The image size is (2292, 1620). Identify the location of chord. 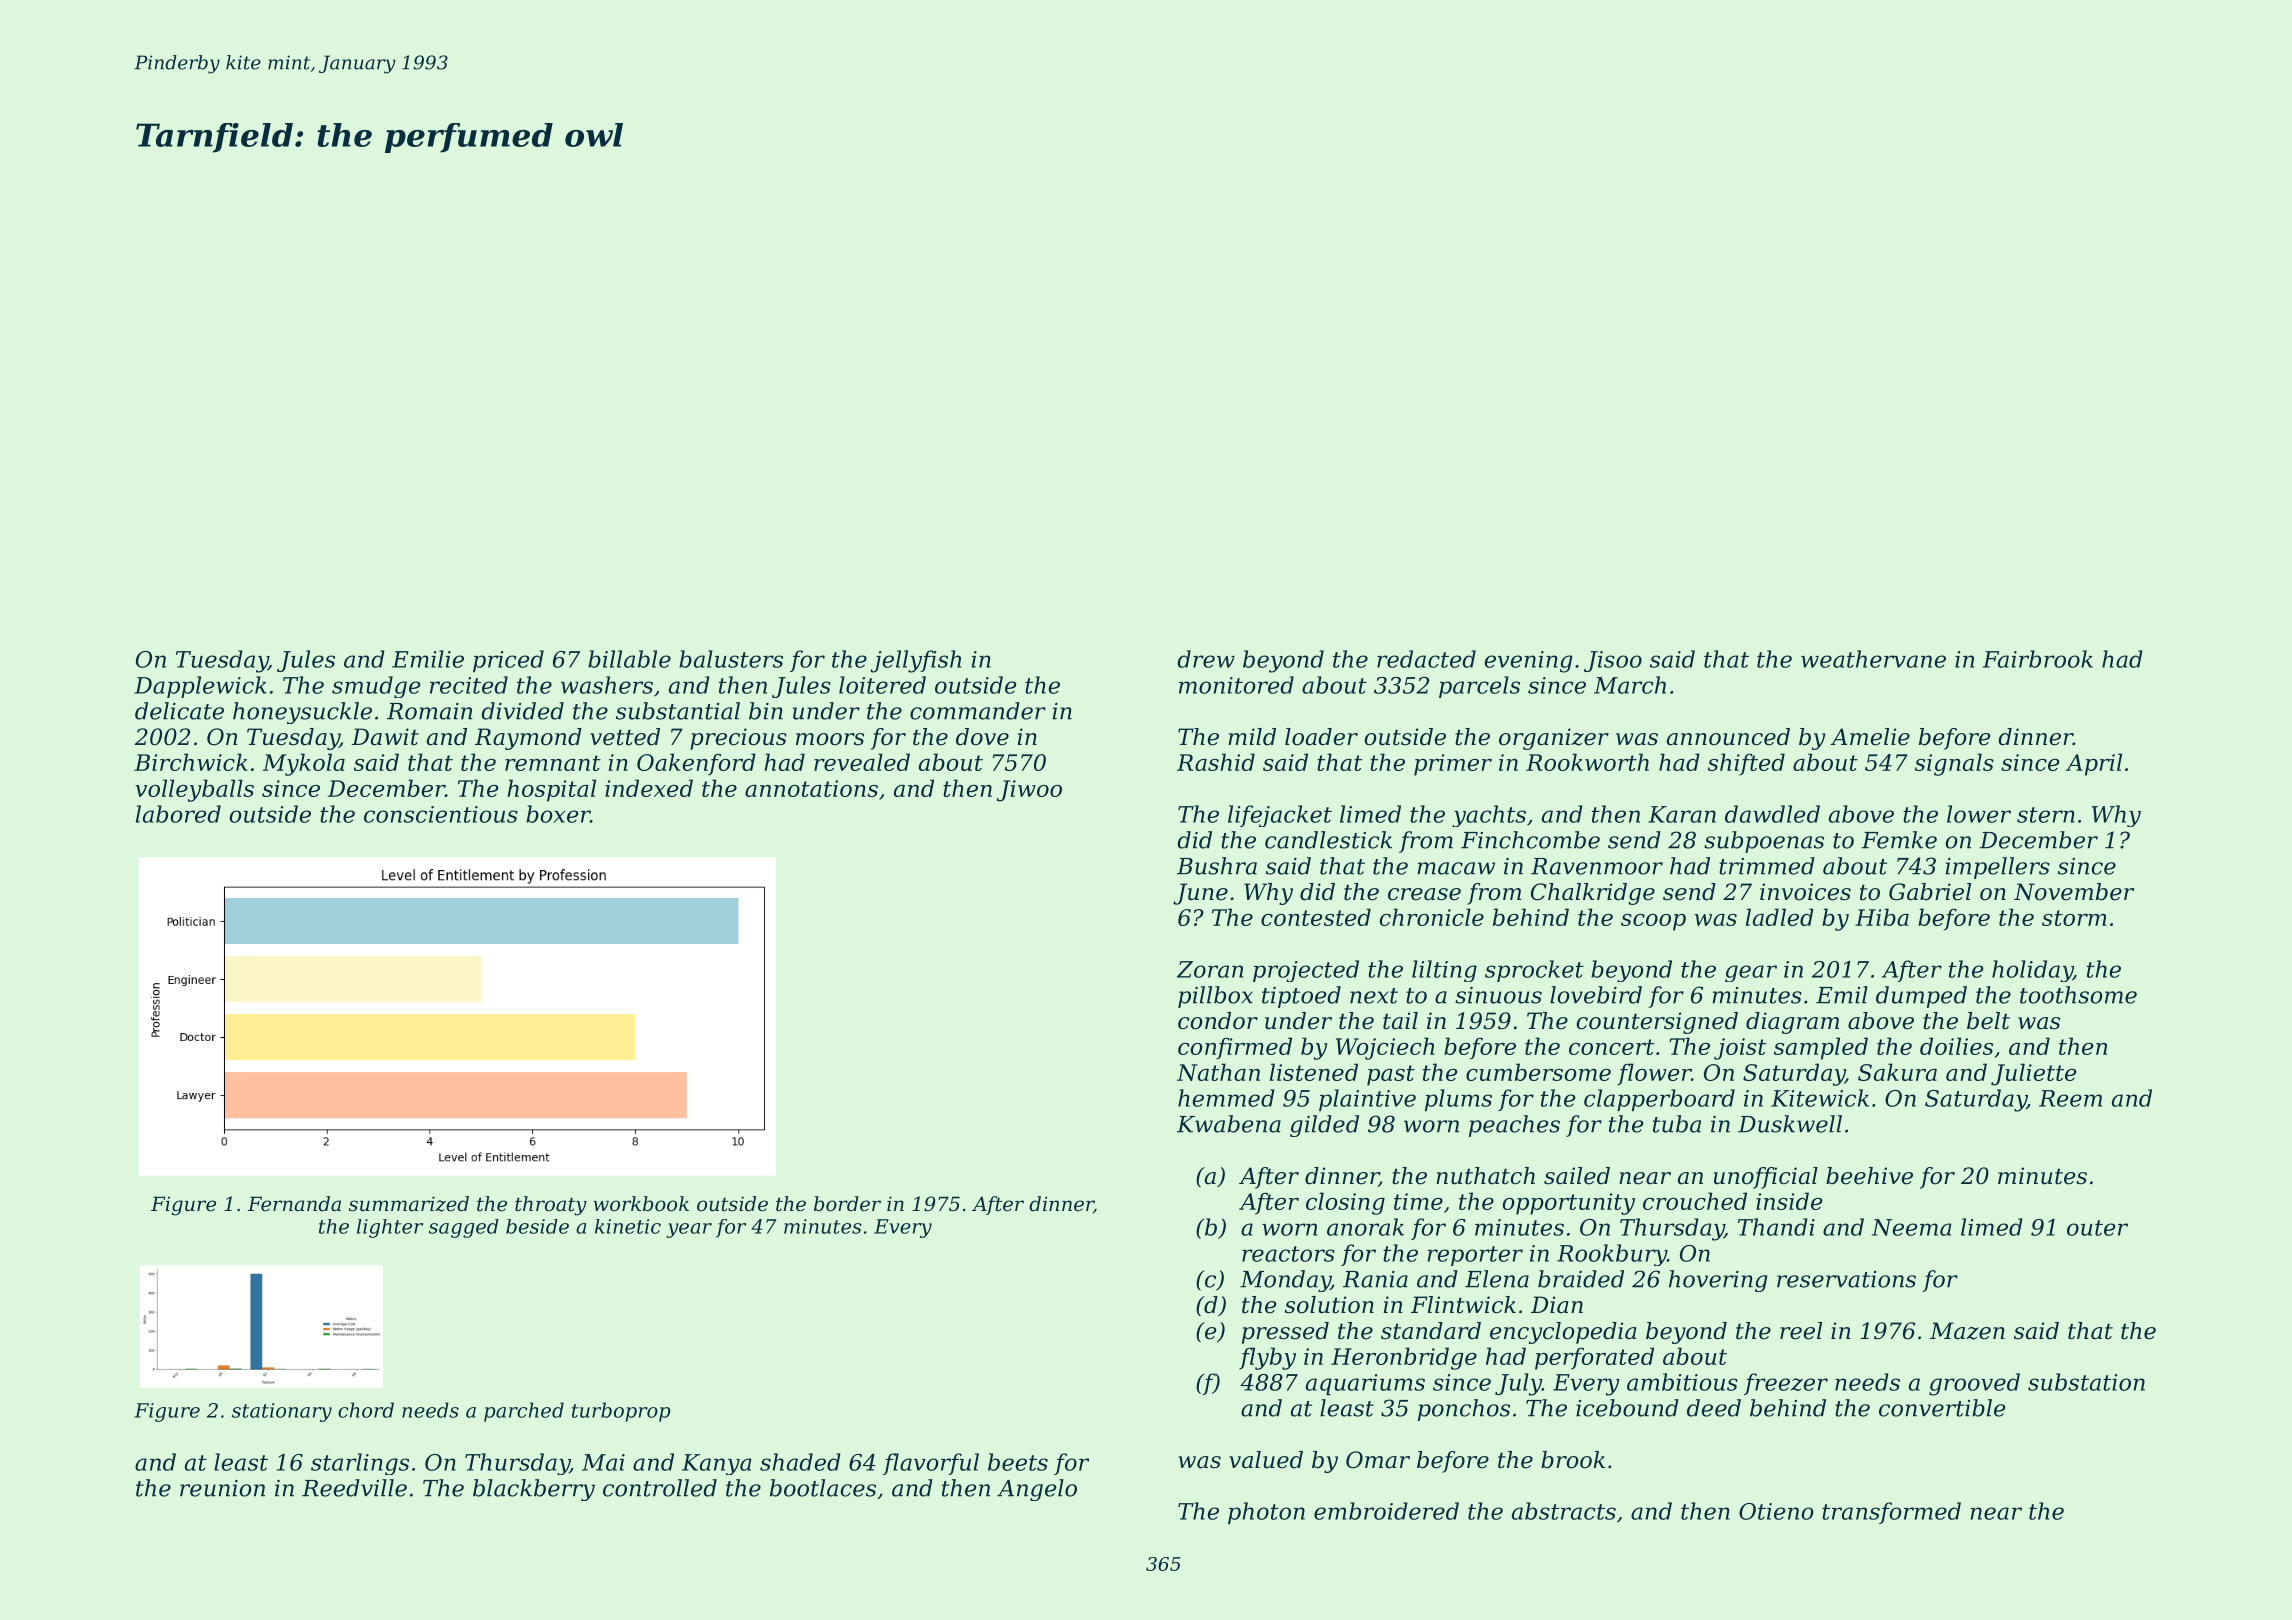
(366, 1410).
